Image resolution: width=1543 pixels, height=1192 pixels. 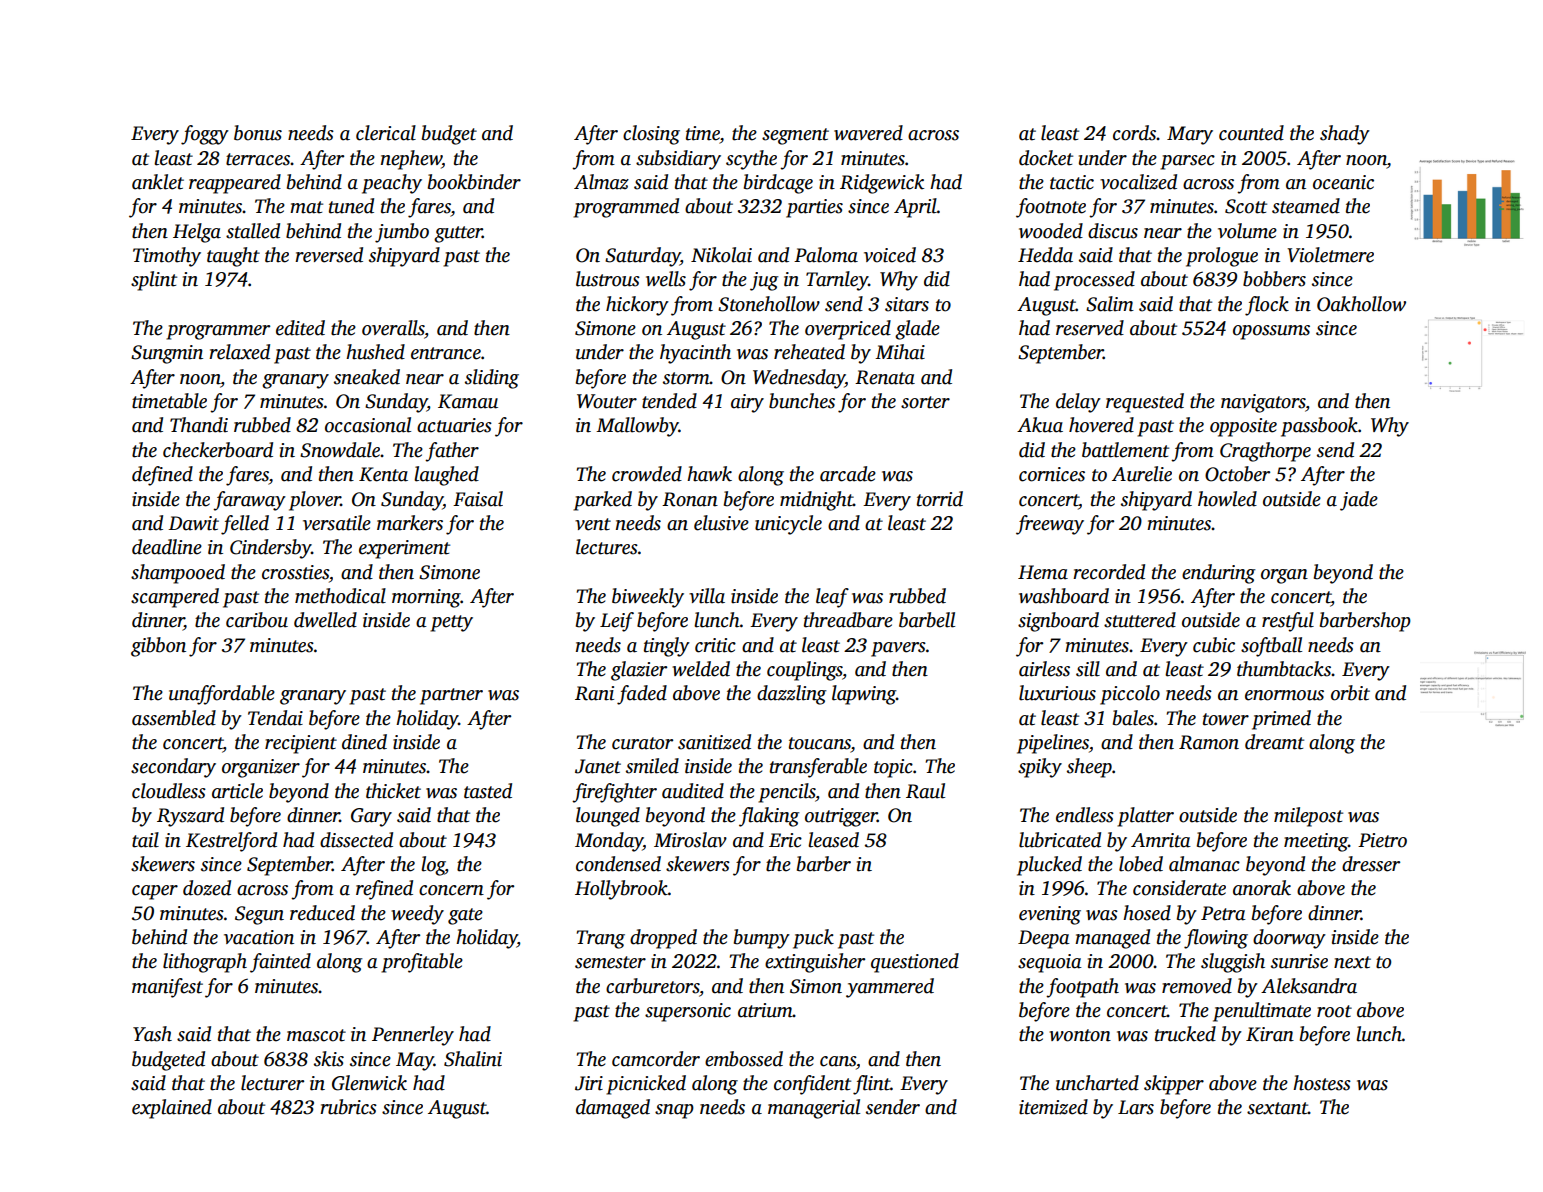 What do you see at coordinates (300, 328) in the screenshot?
I see `edited` at bounding box center [300, 328].
